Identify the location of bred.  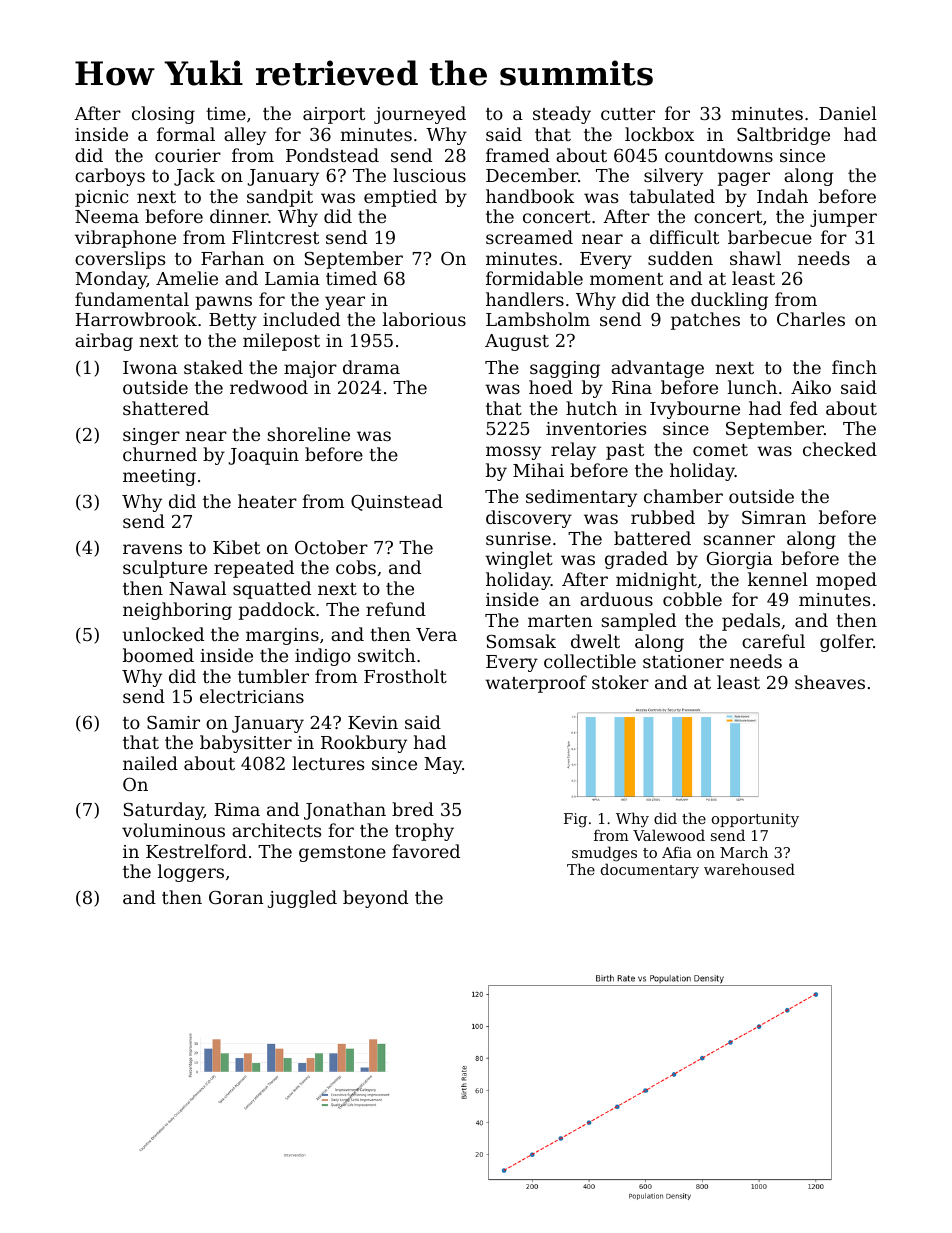
(413, 809).
